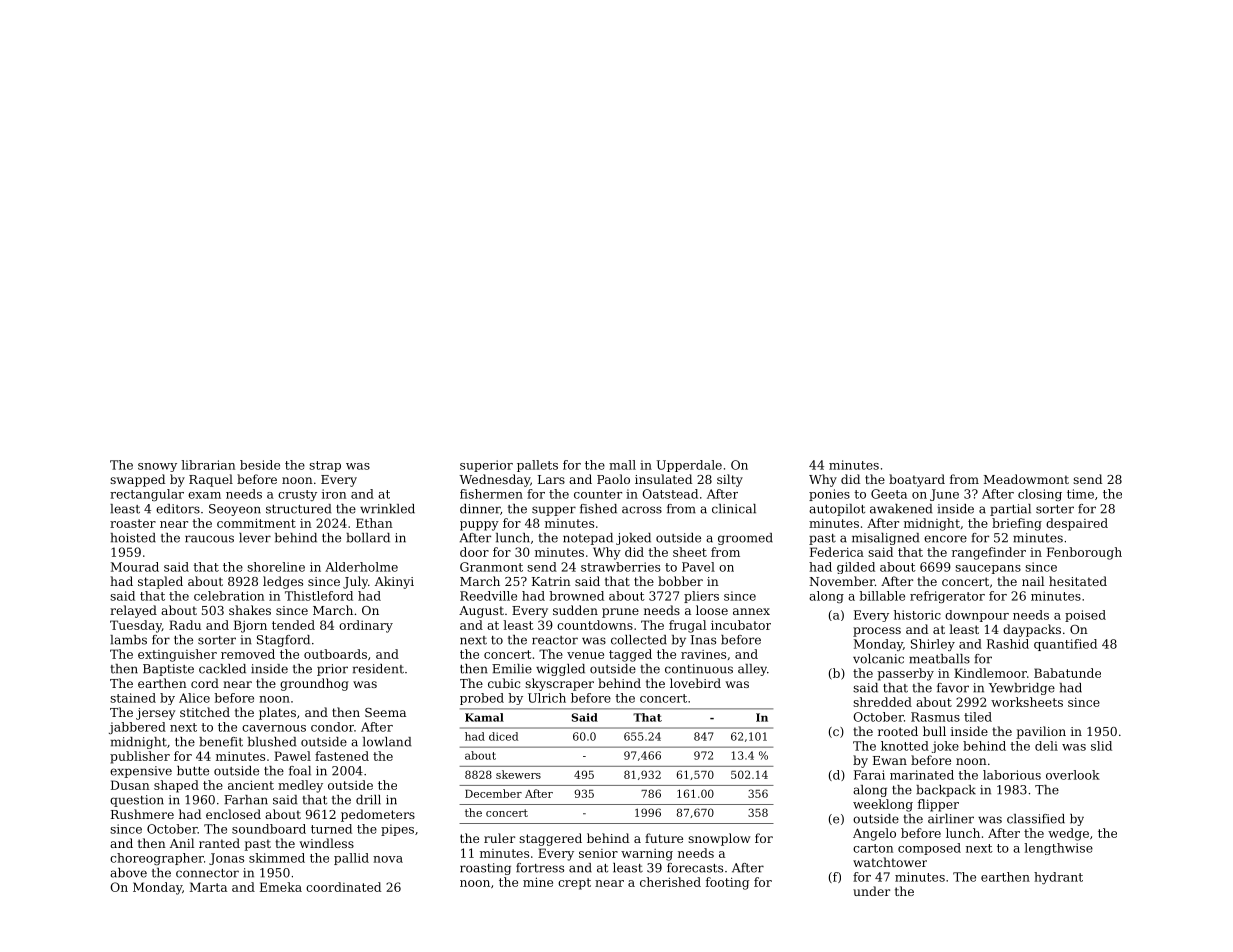 This screenshot has height=952, width=1233. What do you see at coordinates (588, 539) in the screenshot?
I see `notepad` at bounding box center [588, 539].
